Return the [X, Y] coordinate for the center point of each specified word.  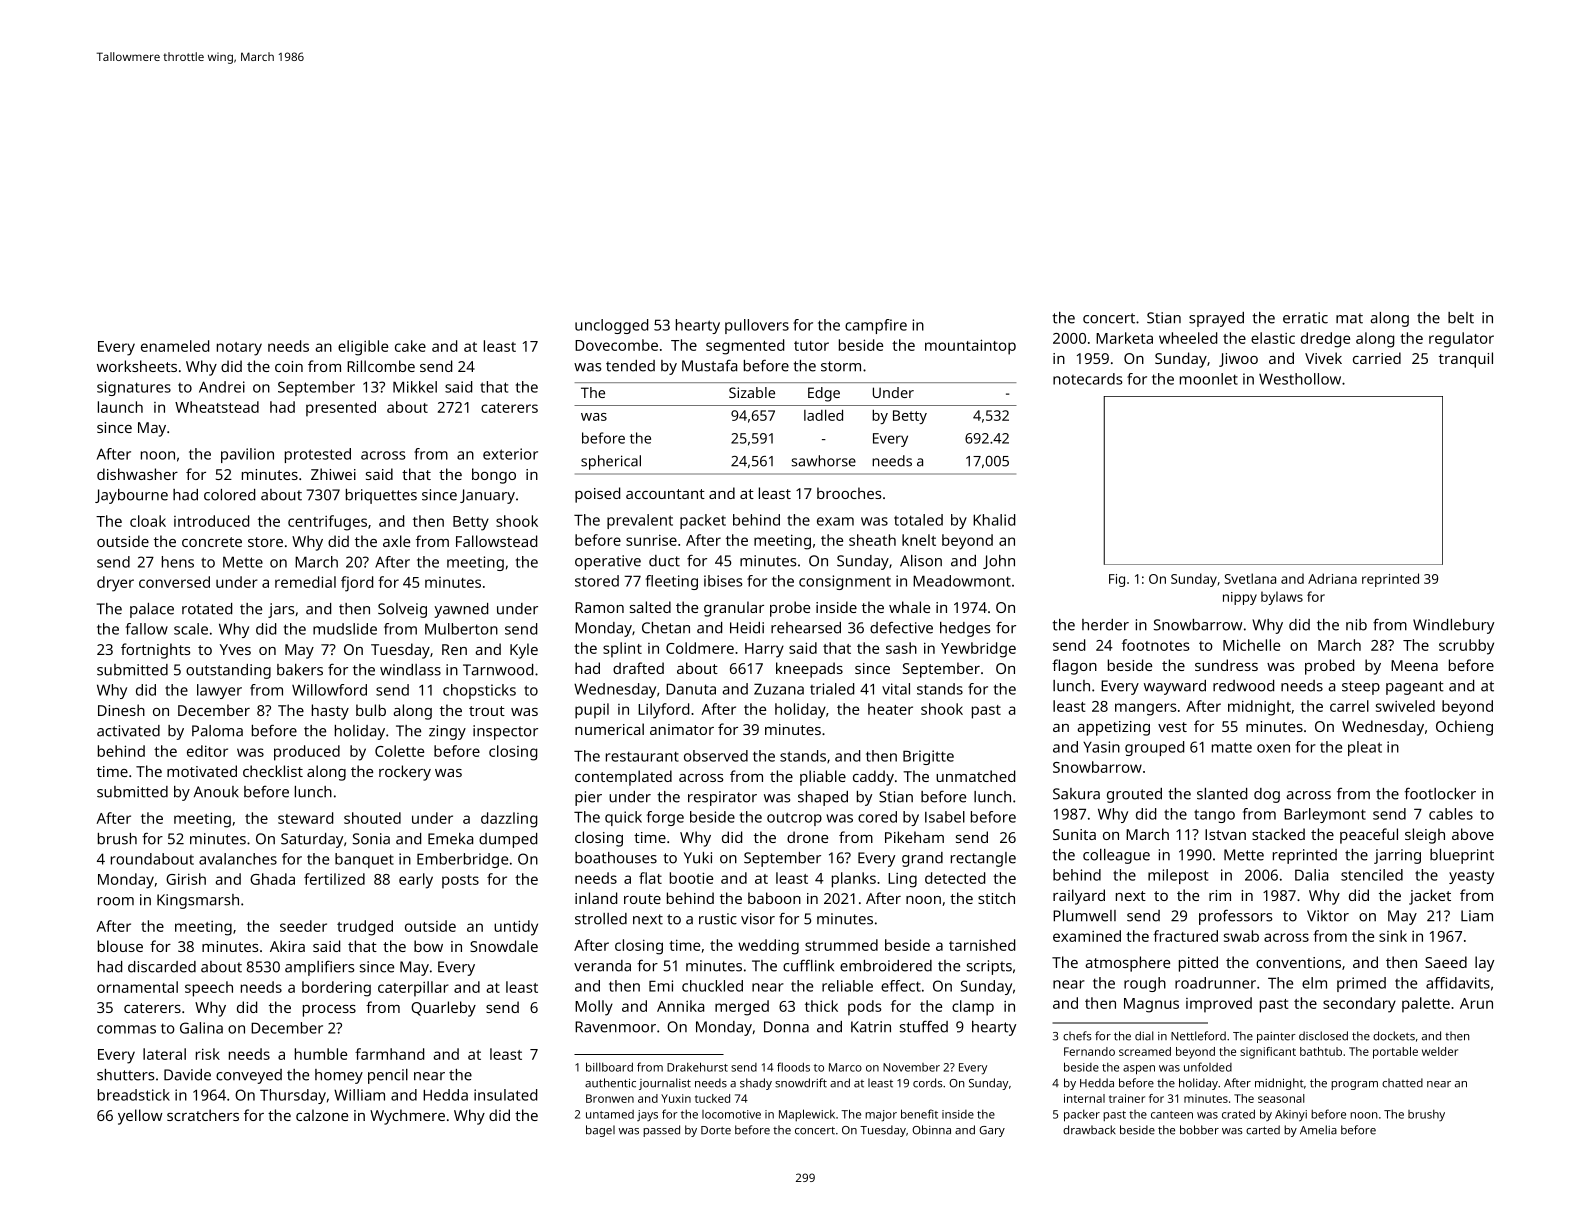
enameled [175, 346]
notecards [1088, 379]
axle [396, 541]
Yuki [698, 858]
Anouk [216, 792]
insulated [505, 1095]
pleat [1365, 748]
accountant [665, 494]
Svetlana [1250, 578]
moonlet [1209, 379]
